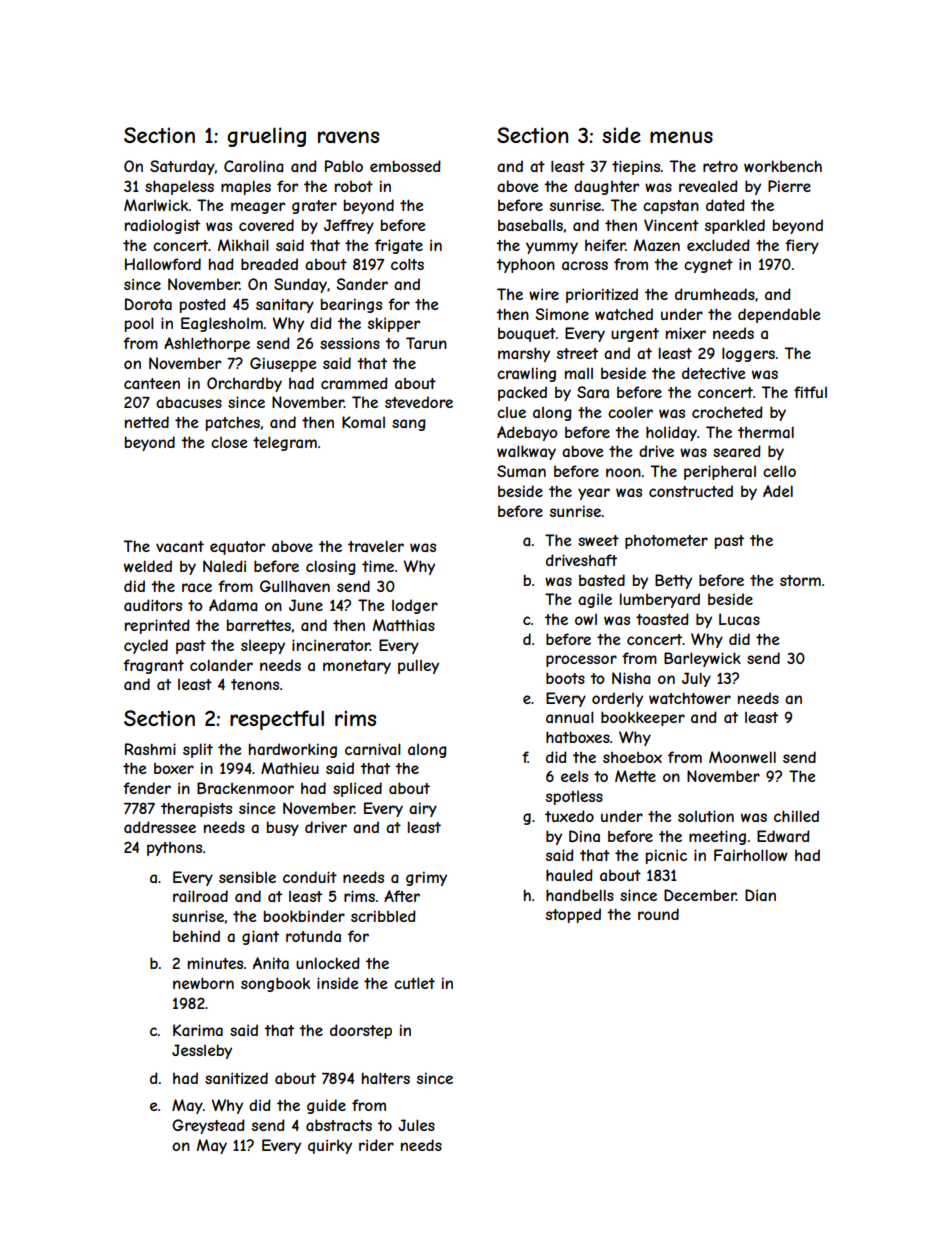 The image size is (952, 1233). I want to click on Jessleby, so click(202, 1051).
